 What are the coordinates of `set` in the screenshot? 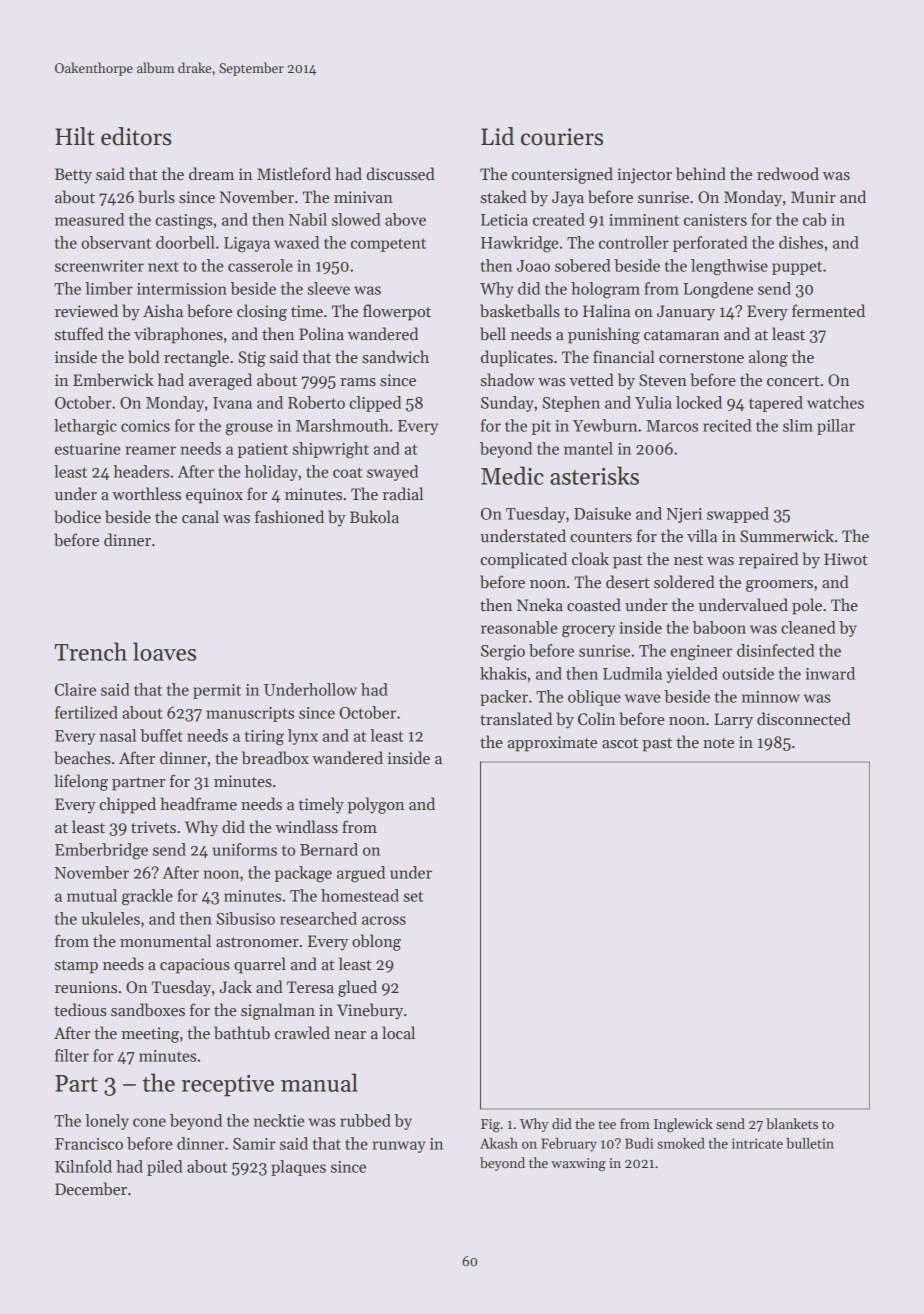 It's located at (413, 896).
